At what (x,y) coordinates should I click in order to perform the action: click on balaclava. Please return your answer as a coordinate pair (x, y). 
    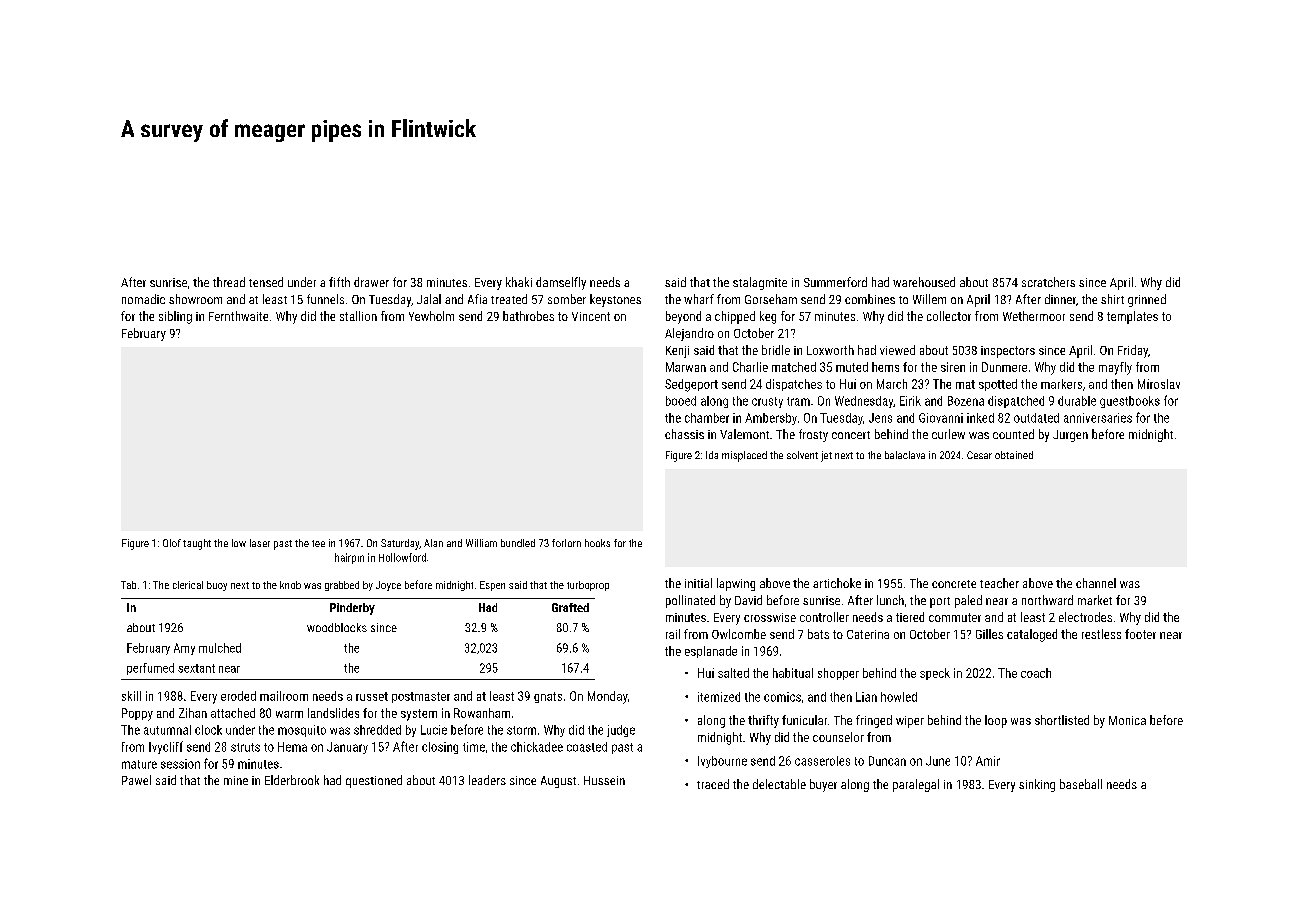
    Looking at the image, I should click on (905, 455).
